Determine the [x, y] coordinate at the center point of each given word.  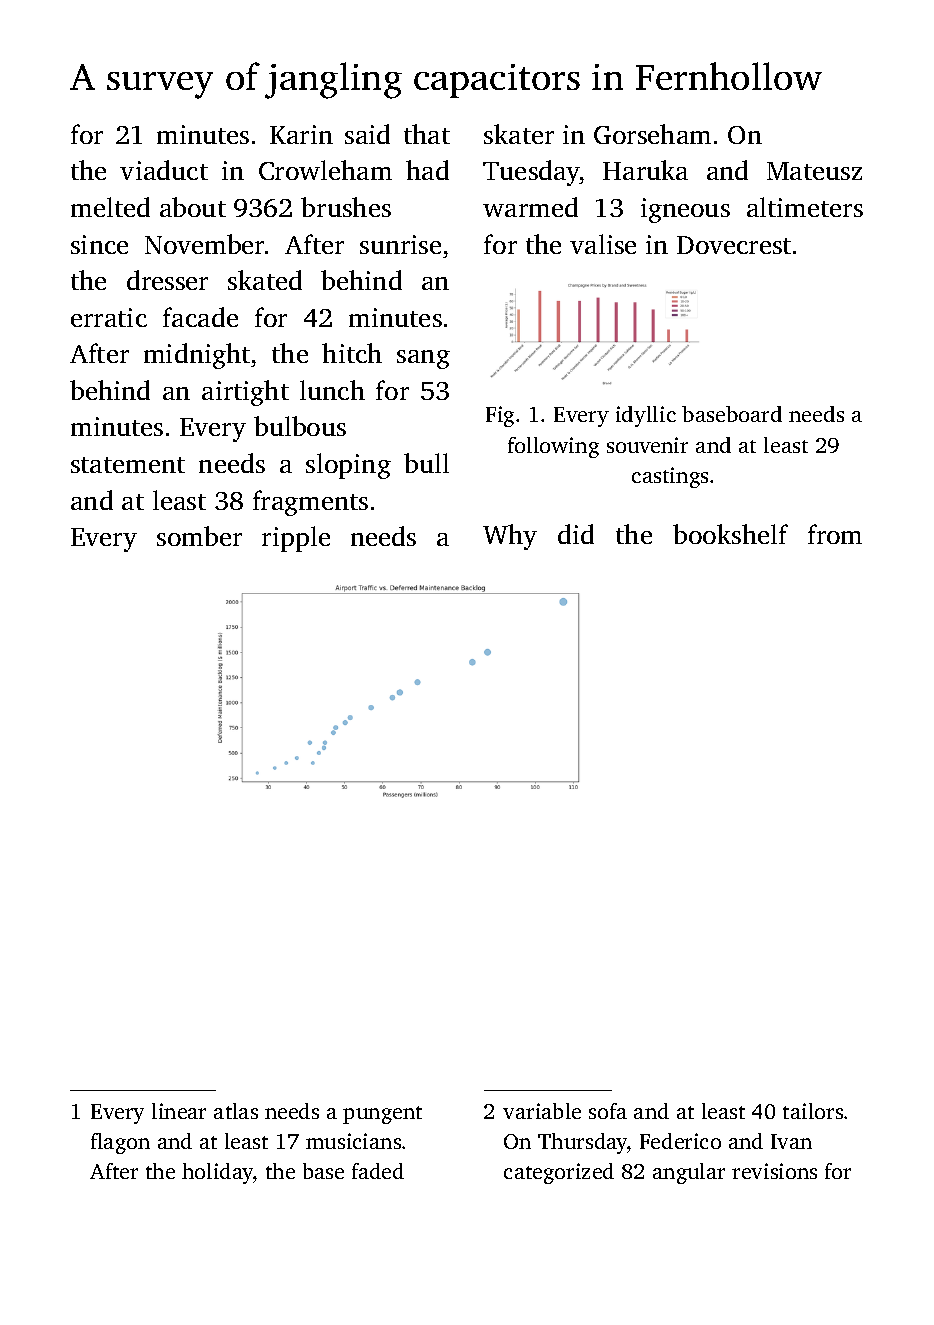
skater [519, 134]
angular [689, 1173]
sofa [608, 1111]
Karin [301, 134]
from [835, 534]
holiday [218, 1173]
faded [378, 1171]
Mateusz [814, 171]
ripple [296, 539]
